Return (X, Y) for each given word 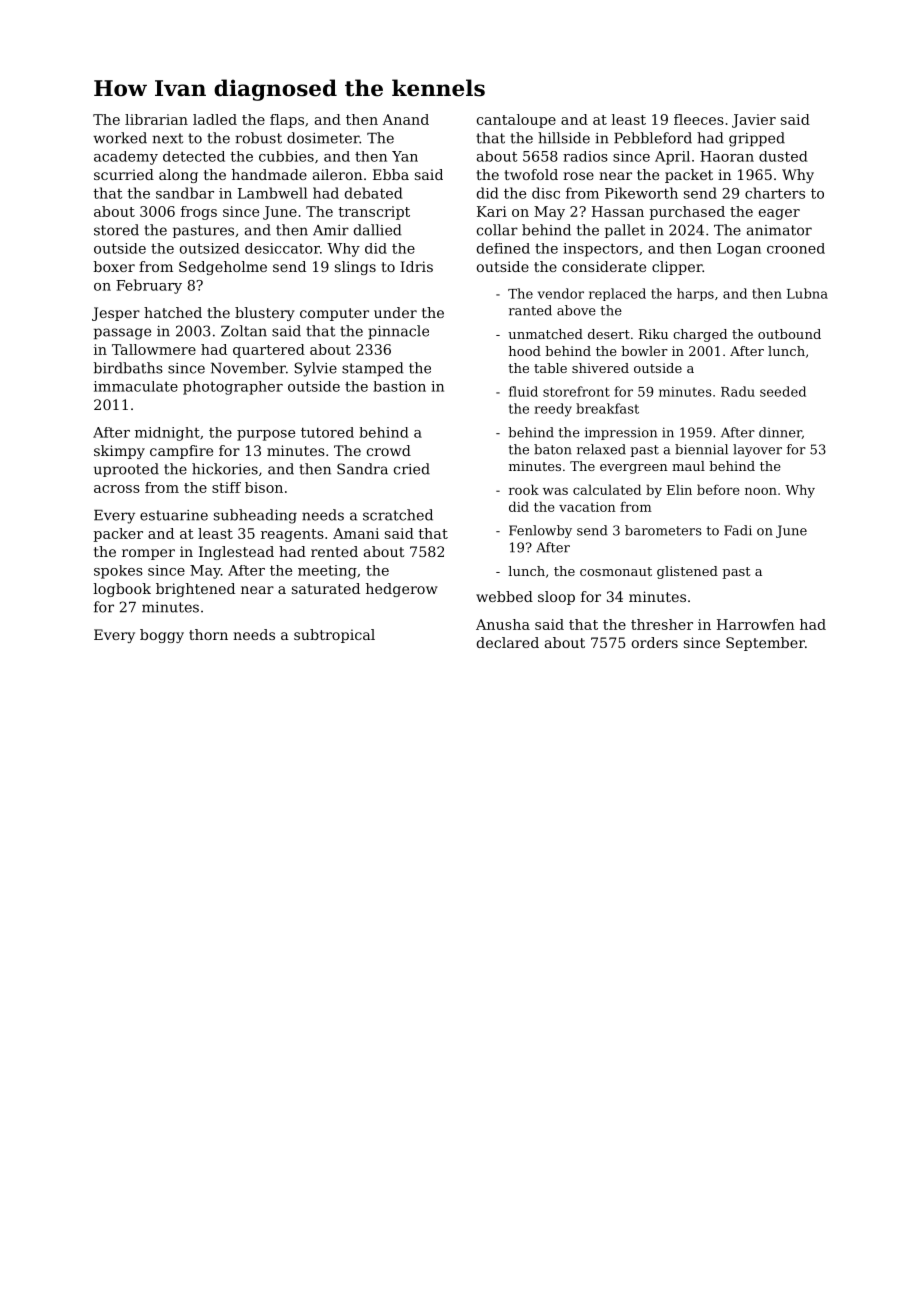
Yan (405, 156)
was (555, 491)
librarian (156, 119)
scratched (398, 515)
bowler (644, 351)
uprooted (126, 470)
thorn (208, 634)
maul (688, 466)
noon (761, 491)
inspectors (600, 250)
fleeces (699, 119)
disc (546, 193)
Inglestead (236, 553)
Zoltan (244, 331)
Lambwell (272, 193)
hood (525, 351)
